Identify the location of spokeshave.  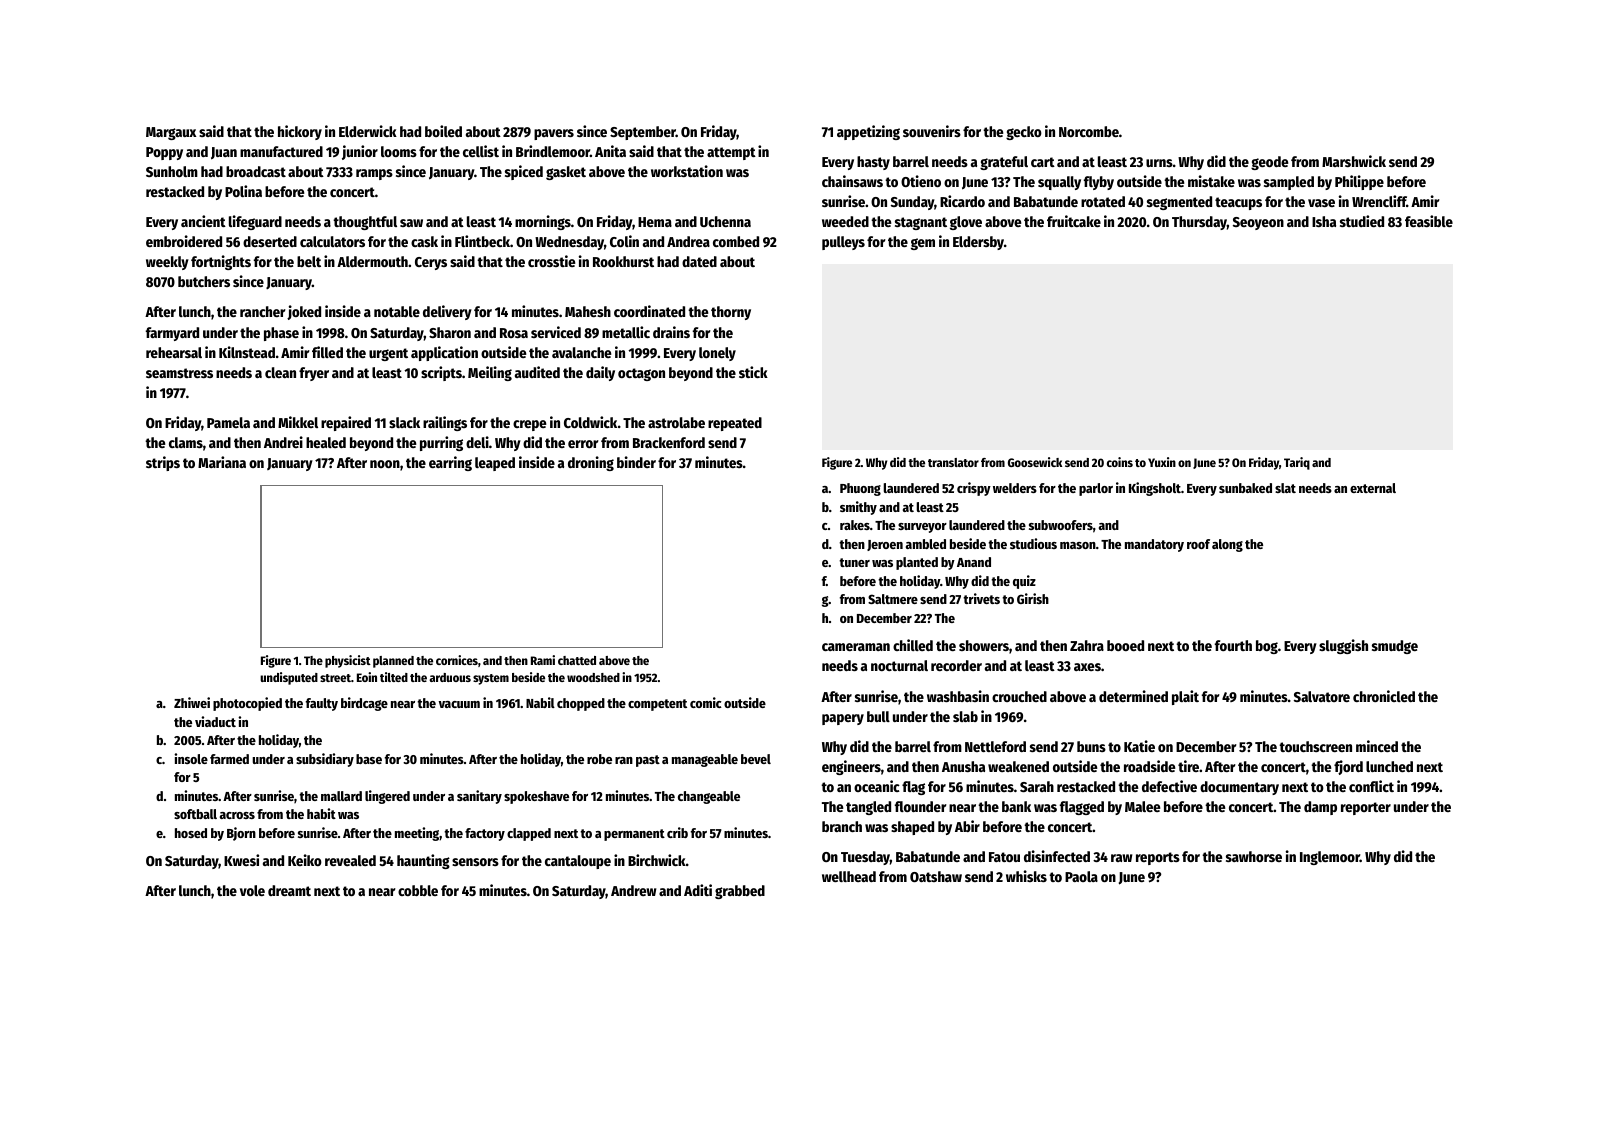
(536, 797).
